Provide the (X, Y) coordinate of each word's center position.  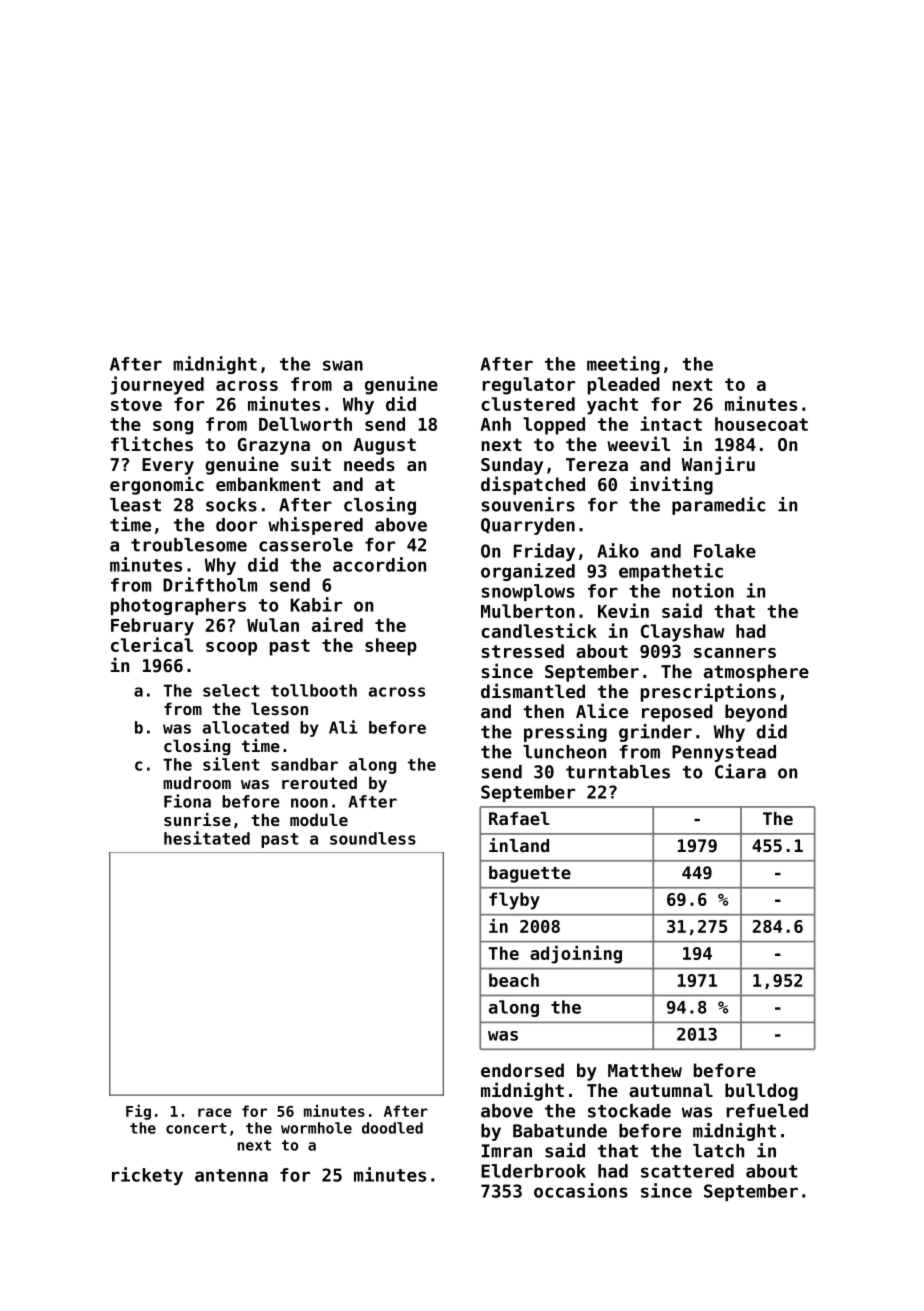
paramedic (718, 506)
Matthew (645, 1070)
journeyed (157, 385)
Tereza (597, 464)
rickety (147, 1176)
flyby (514, 901)
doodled (392, 1128)
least (135, 505)
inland (519, 845)
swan (343, 365)
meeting (623, 365)
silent (231, 764)
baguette (530, 874)
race (215, 1112)
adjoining (576, 954)
